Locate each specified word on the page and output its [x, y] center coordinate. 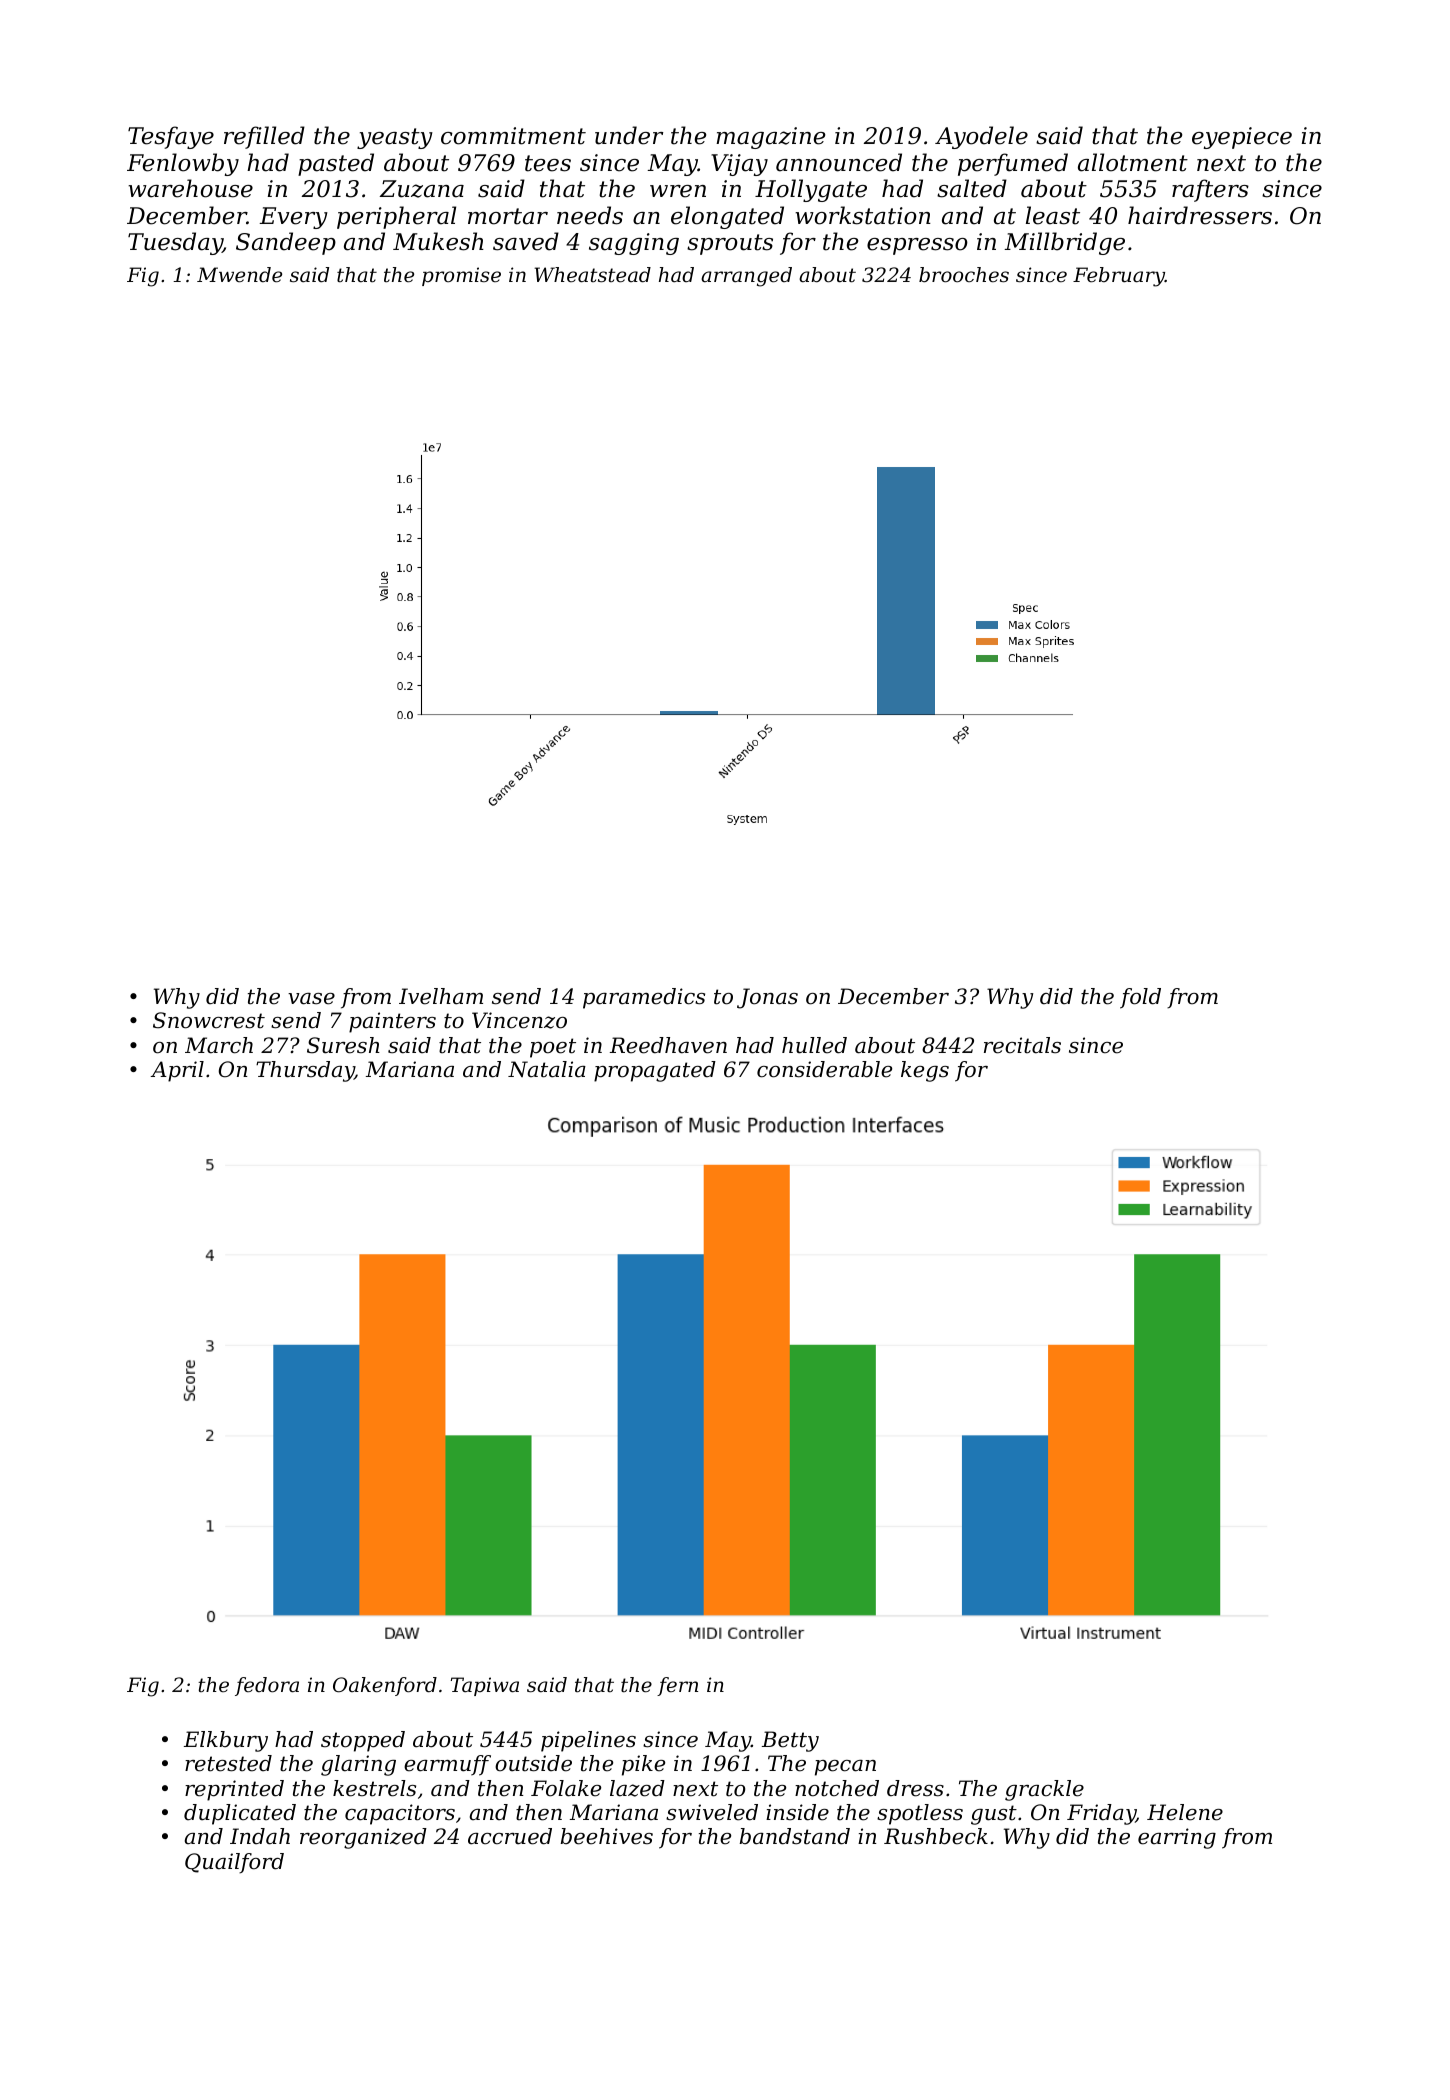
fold [1140, 998]
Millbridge [1064, 243]
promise [461, 276]
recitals [1022, 1045]
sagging [634, 244]
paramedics [644, 998]
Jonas [767, 998]
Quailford [234, 1863]
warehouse [190, 188]
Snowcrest [209, 1020]
